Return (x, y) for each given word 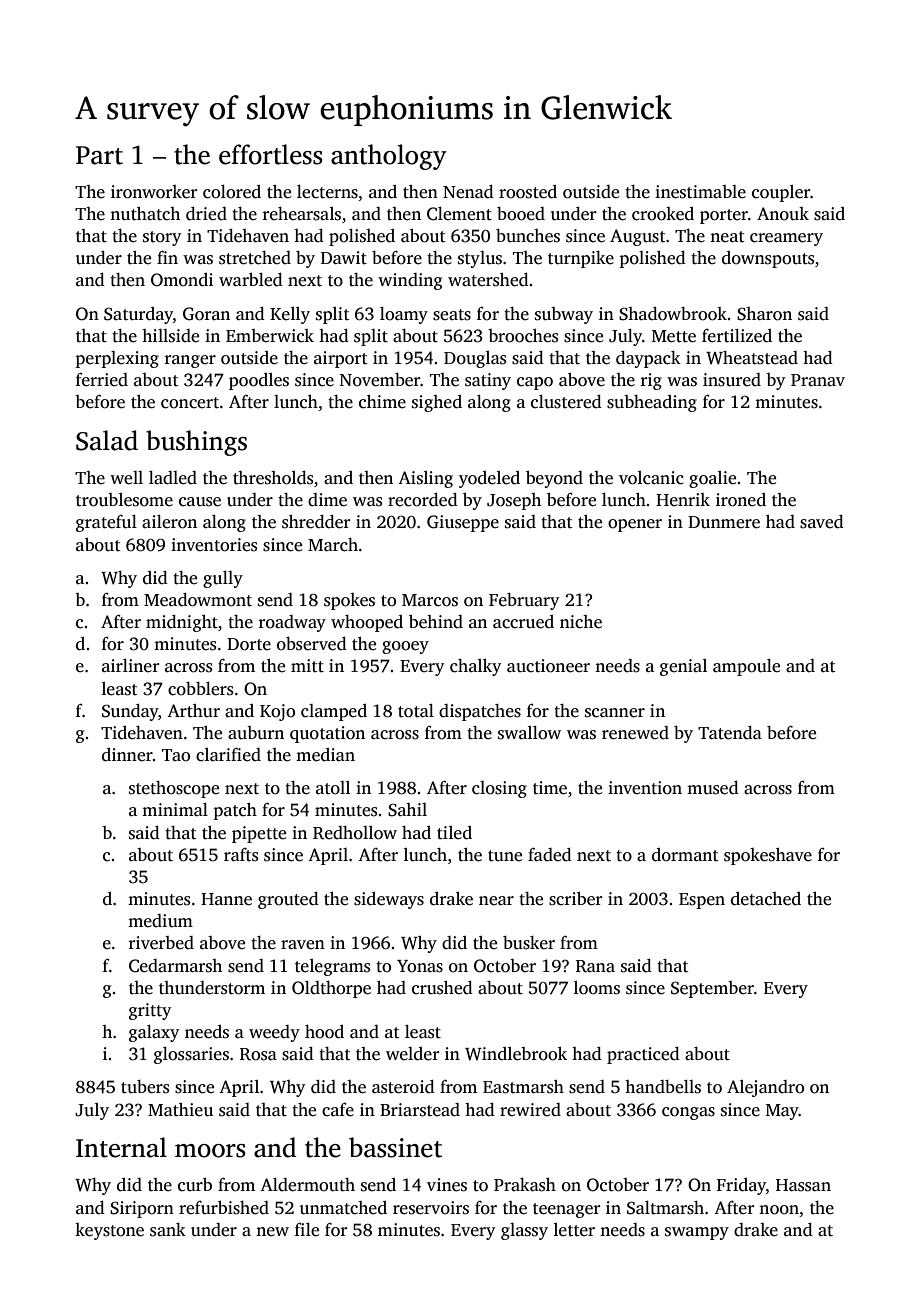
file (307, 1230)
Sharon (764, 314)
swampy (697, 1233)
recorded (423, 500)
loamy (404, 315)
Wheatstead (752, 358)
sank (168, 1230)
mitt (307, 666)
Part (99, 155)
